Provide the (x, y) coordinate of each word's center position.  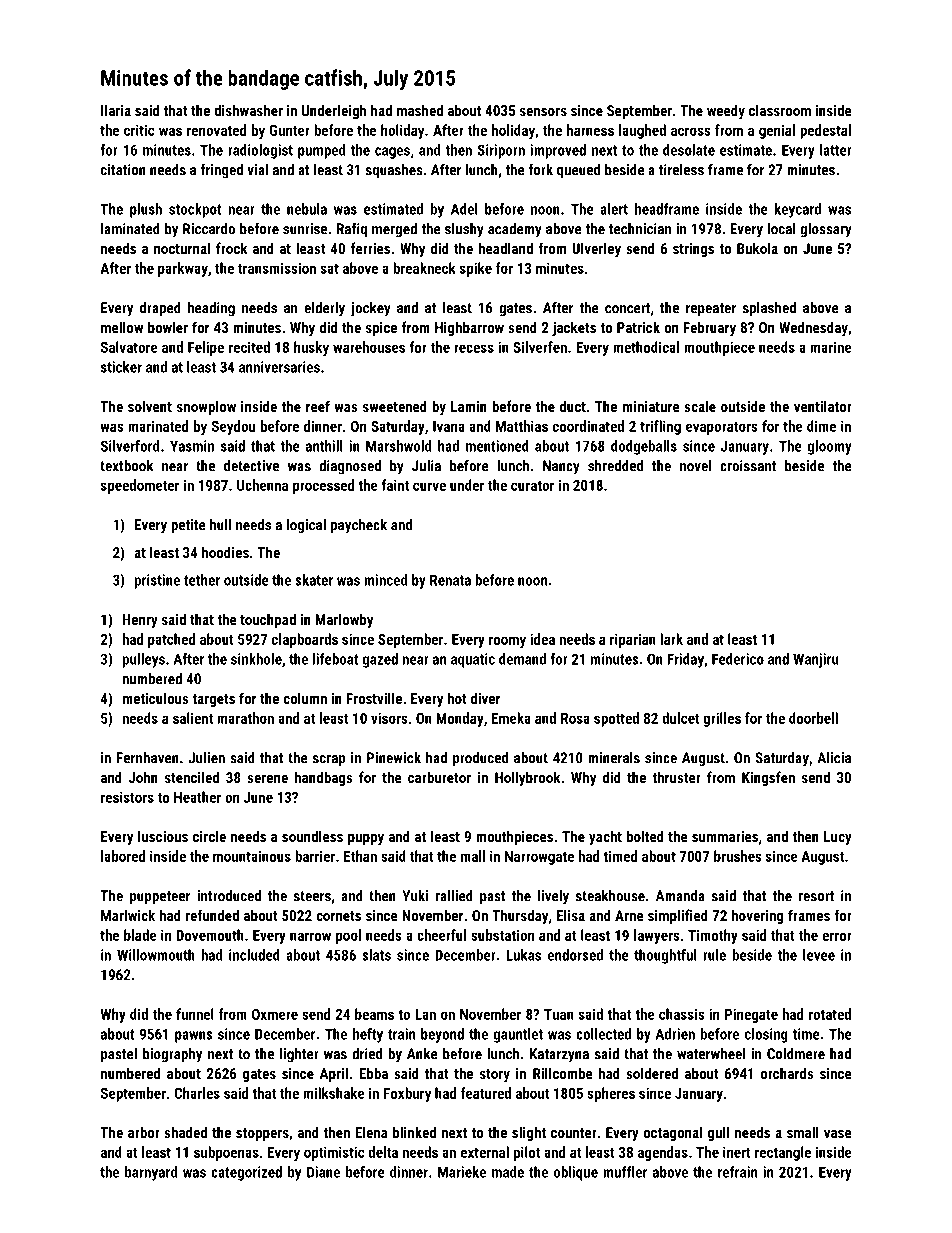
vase (838, 1134)
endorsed (575, 955)
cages (392, 153)
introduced (229, 896)
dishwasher (248, 110)
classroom (780, 110)
